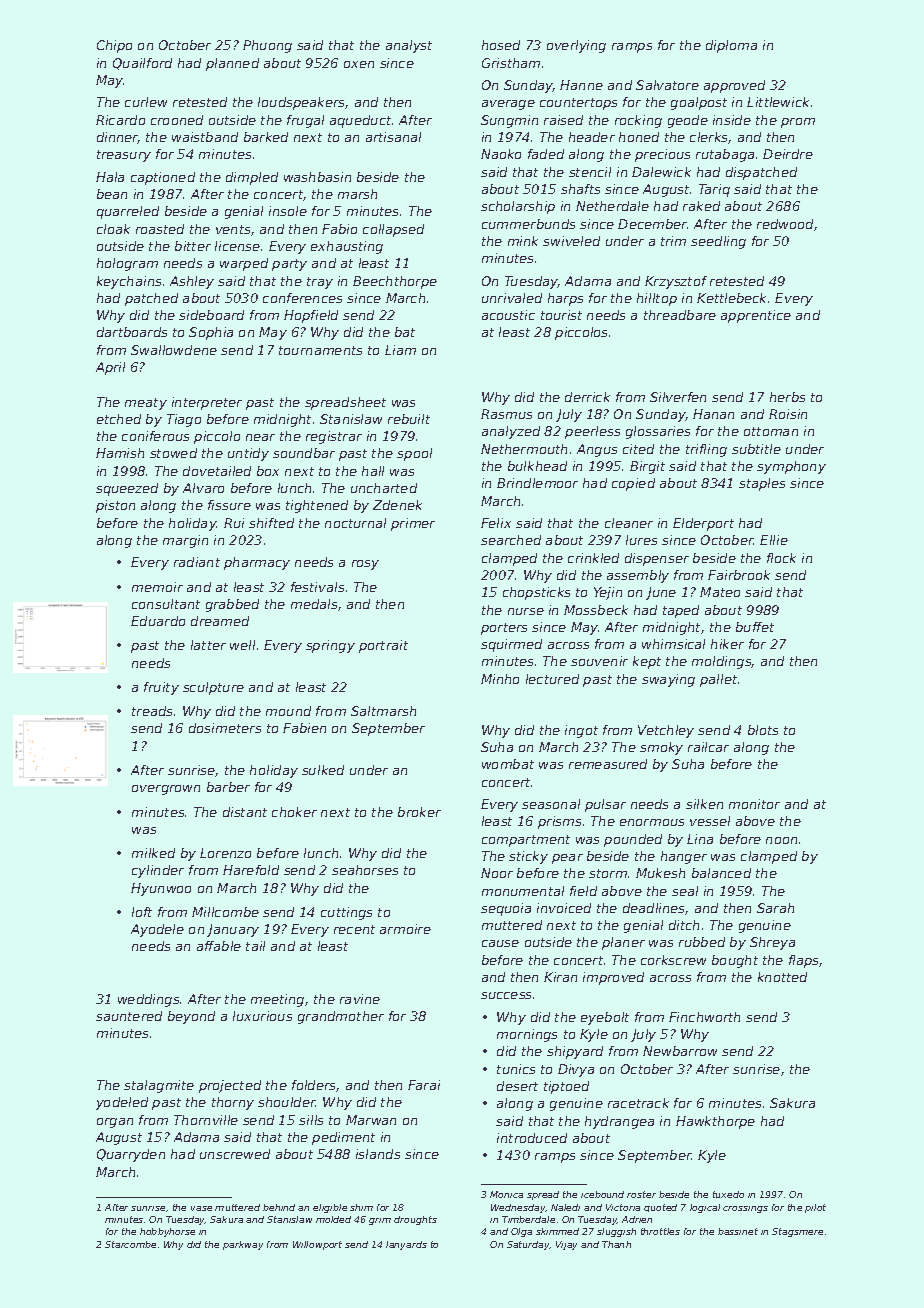 Image resolution: width=924 pixels, height=1308 pixels. I want to click on Kettlebeck, so click(731, 298).
